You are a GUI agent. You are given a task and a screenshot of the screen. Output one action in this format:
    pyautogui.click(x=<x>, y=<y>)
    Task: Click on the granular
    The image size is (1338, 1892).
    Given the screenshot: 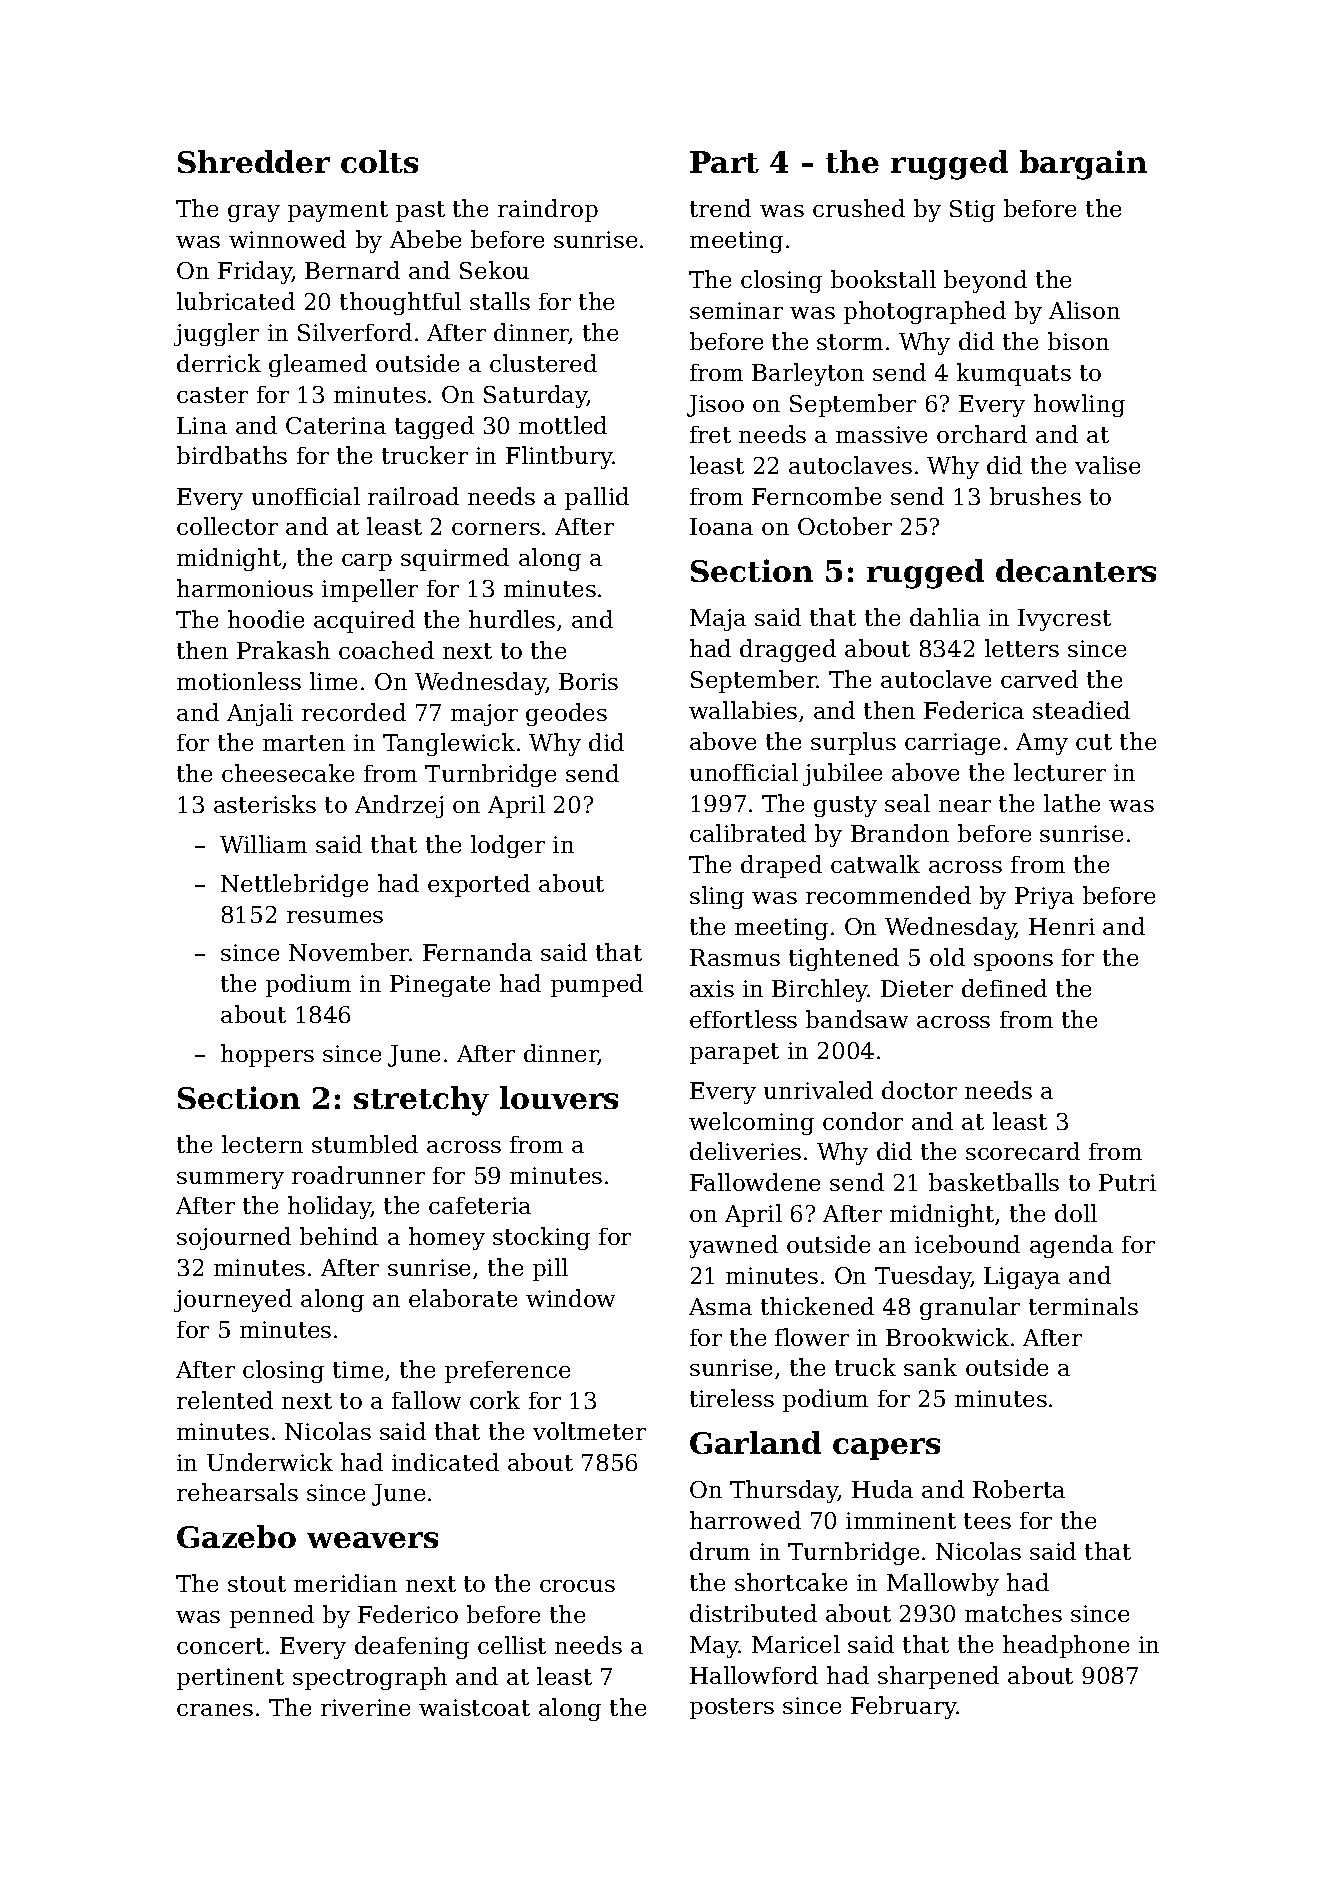 What is the action you would take?
    pyautogui.click(x=970, y=1308)
